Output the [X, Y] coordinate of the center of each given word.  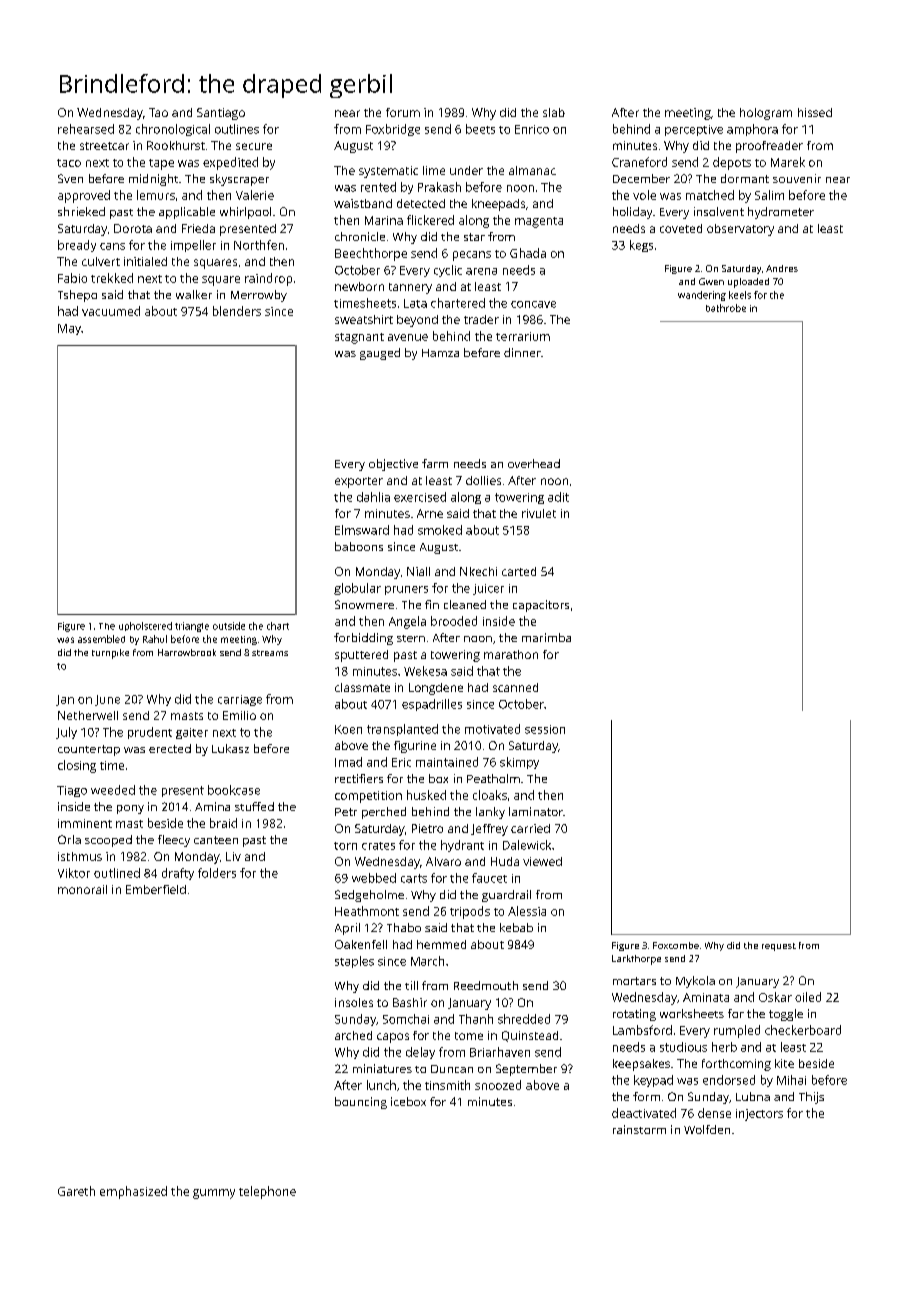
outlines [237, 129]
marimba [546, 637]
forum [403, 112]
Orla [69, 839]
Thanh [476, 1019]
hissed [815, 112]
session [545, 729]
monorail [82, 889]
